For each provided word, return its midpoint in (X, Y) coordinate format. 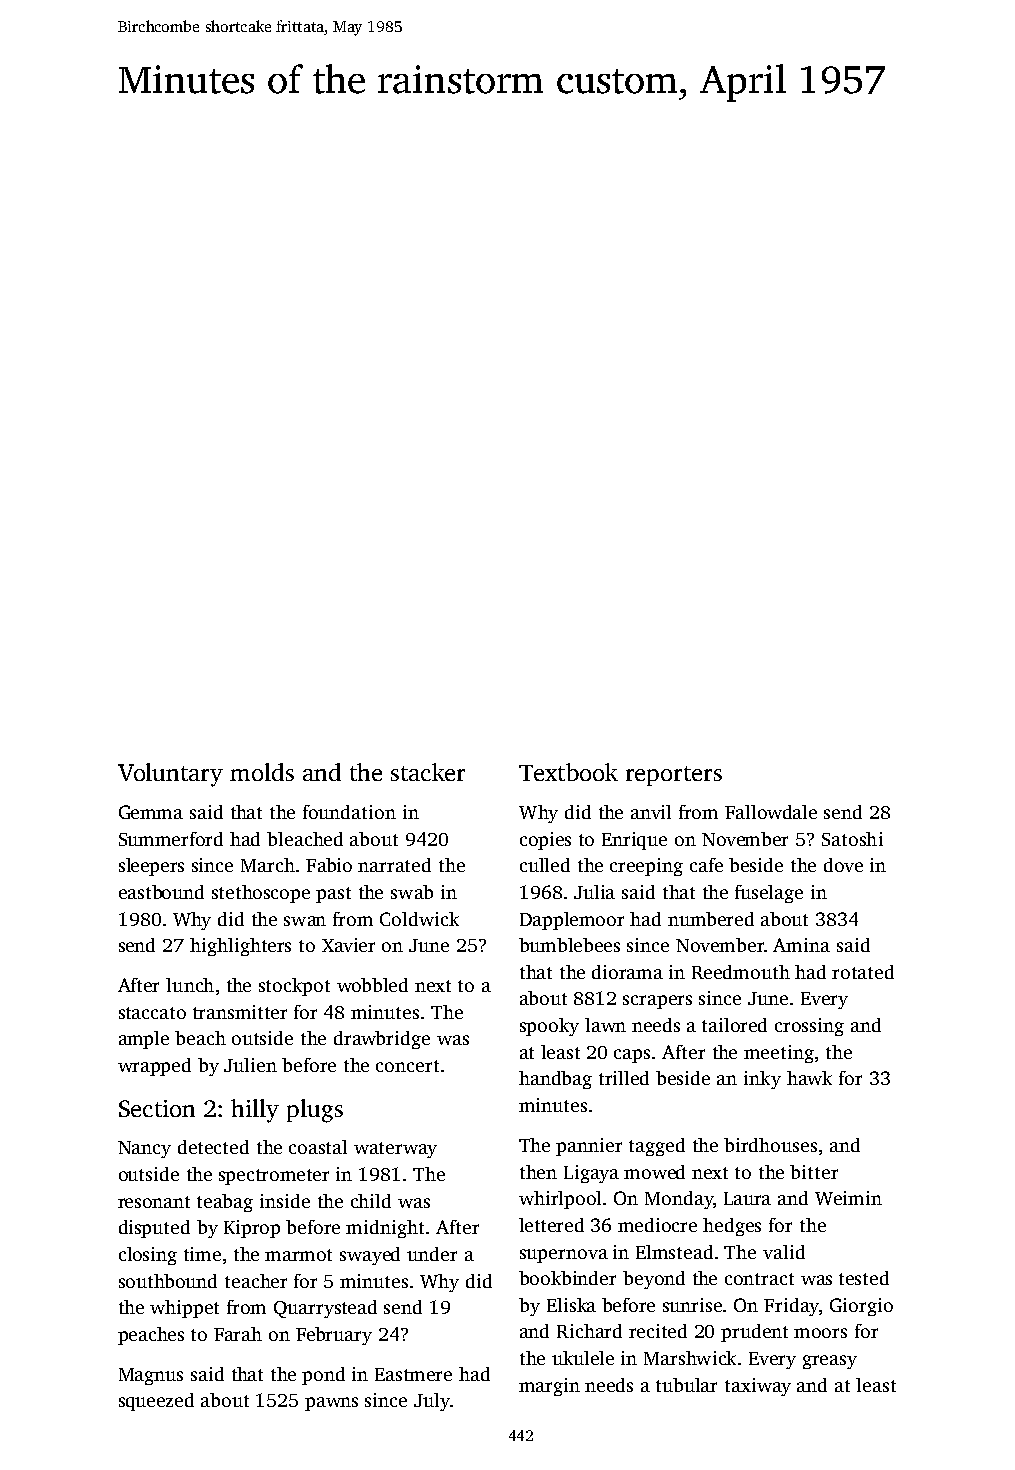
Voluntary (170, 775)
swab (412, 892)
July (432, 1402)
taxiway (758, 1387)
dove (843, 865)
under (432, 1254)
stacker (428, 772)
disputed (154, 1229)
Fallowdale (771, 812)
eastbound (161, 892)
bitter (814, 1172)
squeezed (156, 1402)
